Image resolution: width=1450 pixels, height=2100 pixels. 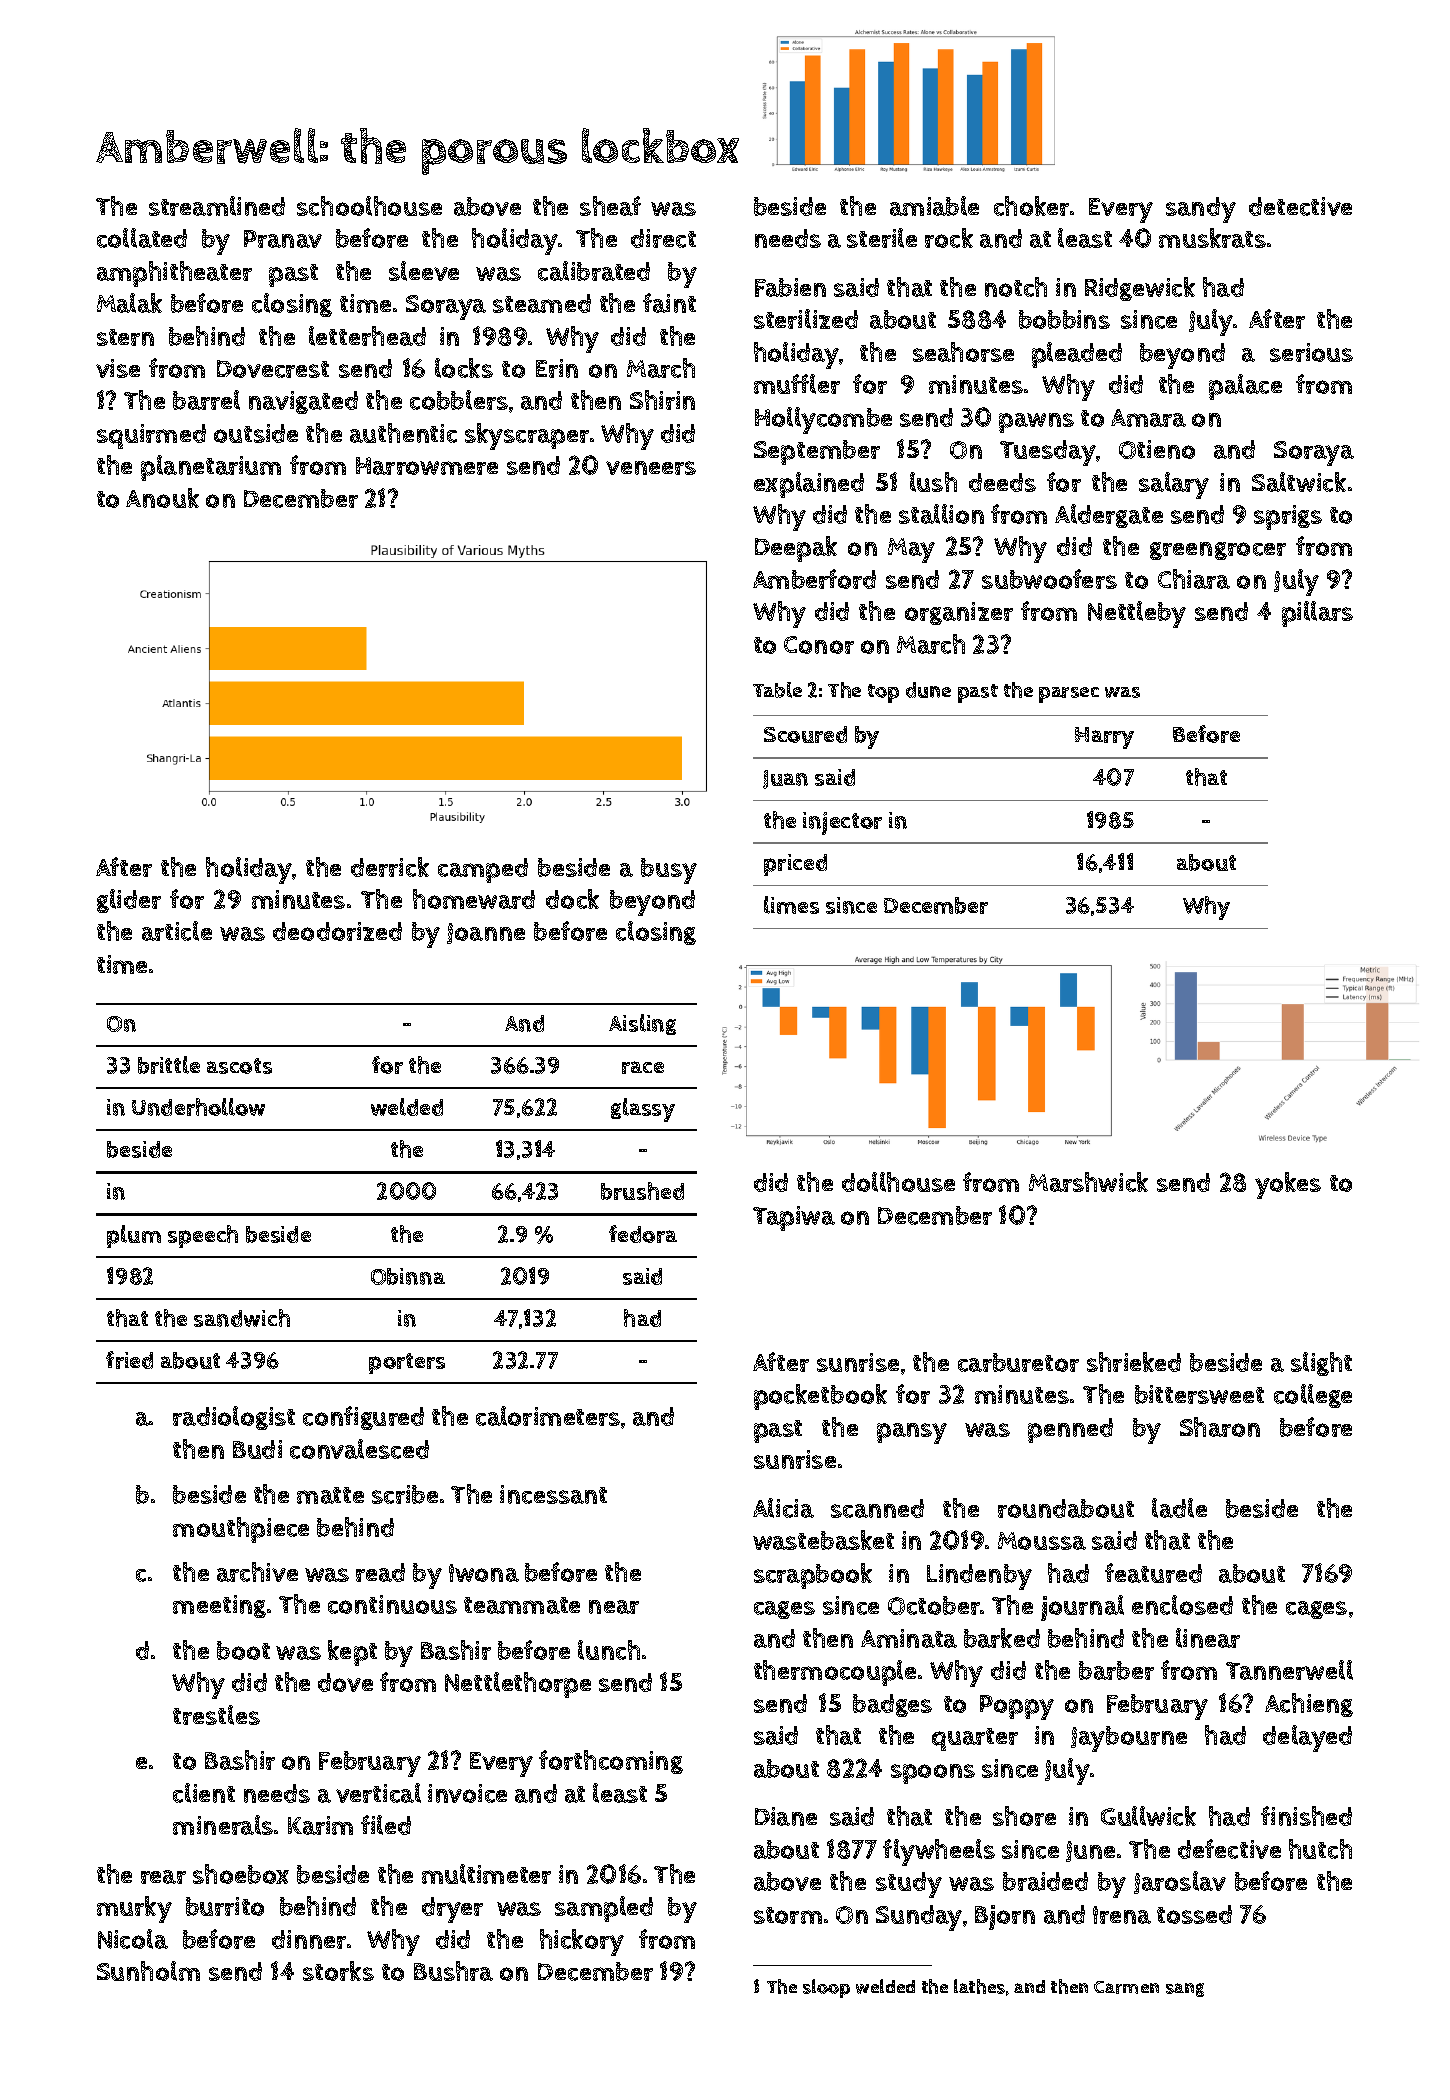 What do you see at coordinates (390, 867) in the screenshot?
I see `derrick` at bounding box center [390, 867].
